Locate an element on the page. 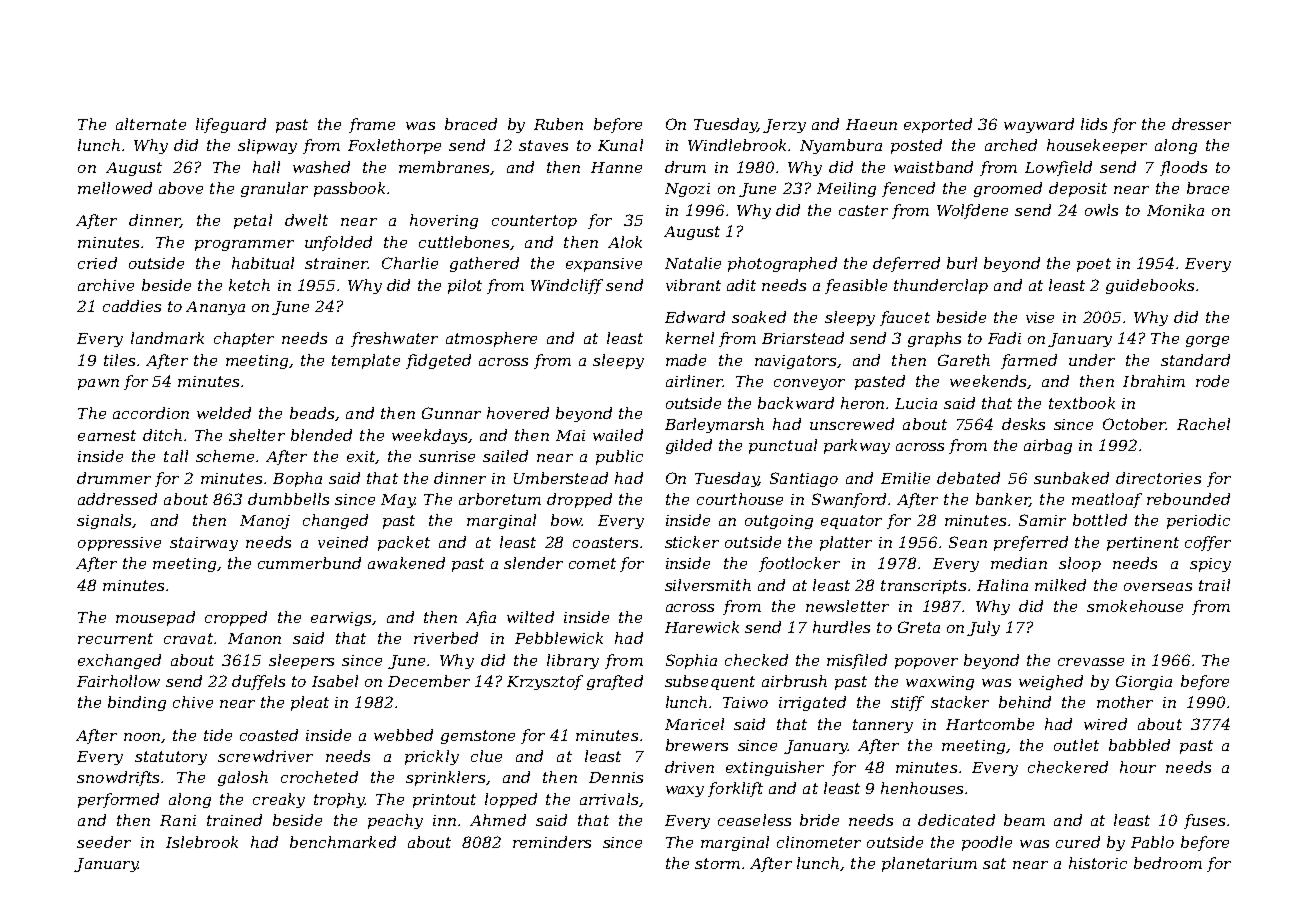 The width and height of the document is (1308, 924). weekends is located at coordinates (988, 381).
